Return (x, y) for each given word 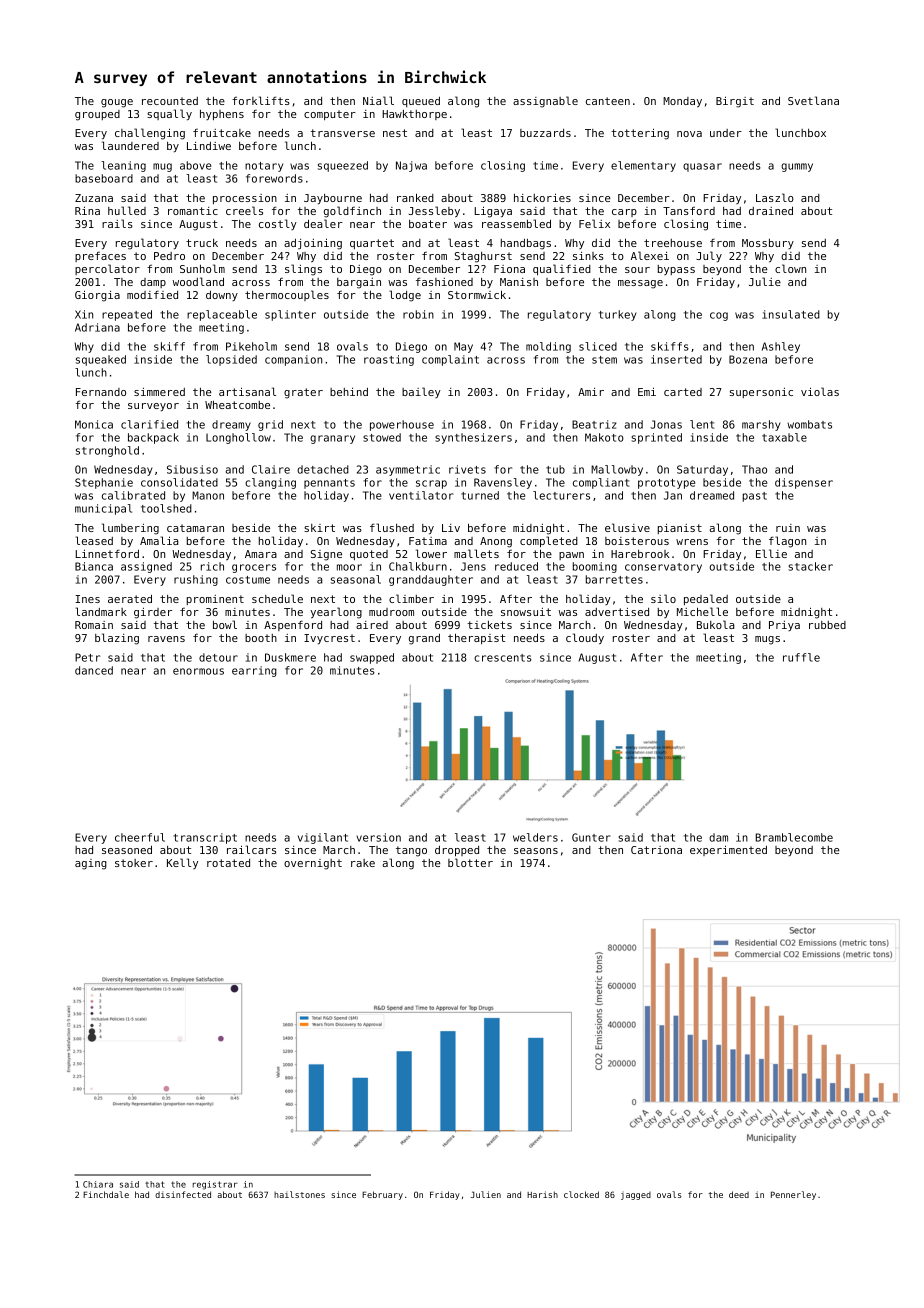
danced (94, 670)
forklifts (261, 100)
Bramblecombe (794, 837)
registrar (215, 1185)
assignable (545, 102)
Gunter (591, 837)
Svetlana (813, 100)
